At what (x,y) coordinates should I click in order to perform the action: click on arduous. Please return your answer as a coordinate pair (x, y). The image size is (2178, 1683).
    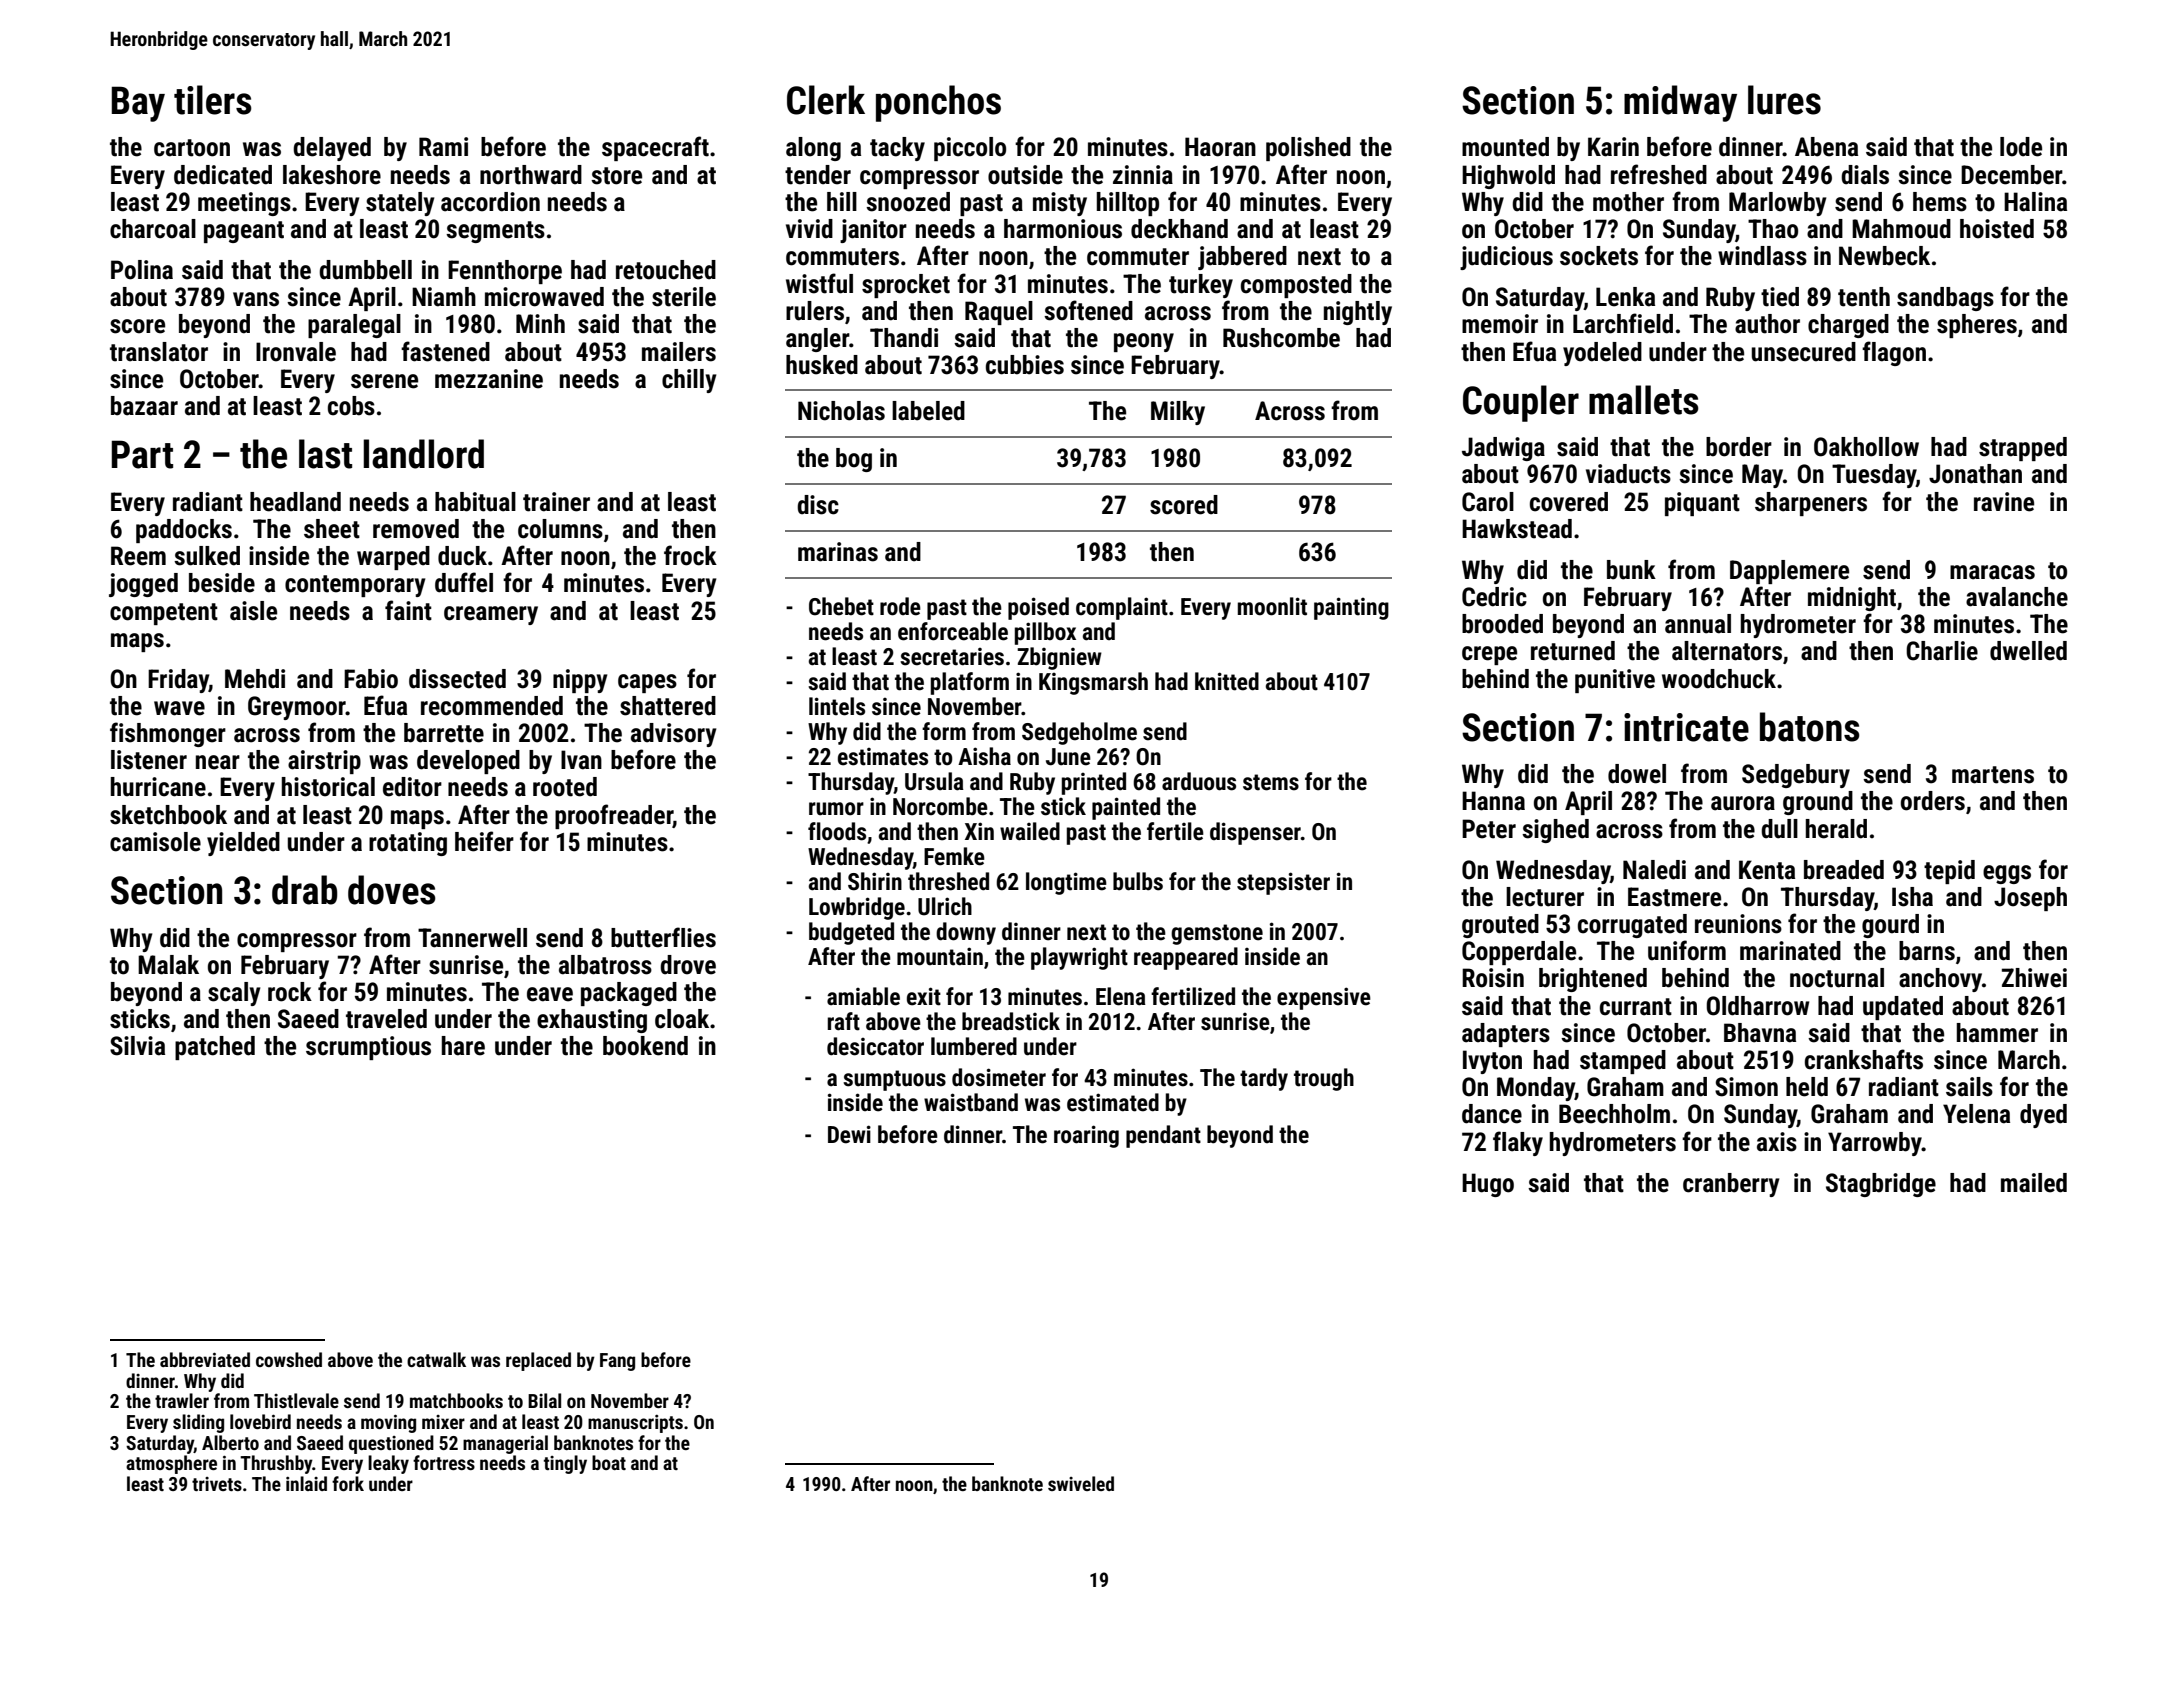
    Looking at the image, I should click on (1199, 781).
